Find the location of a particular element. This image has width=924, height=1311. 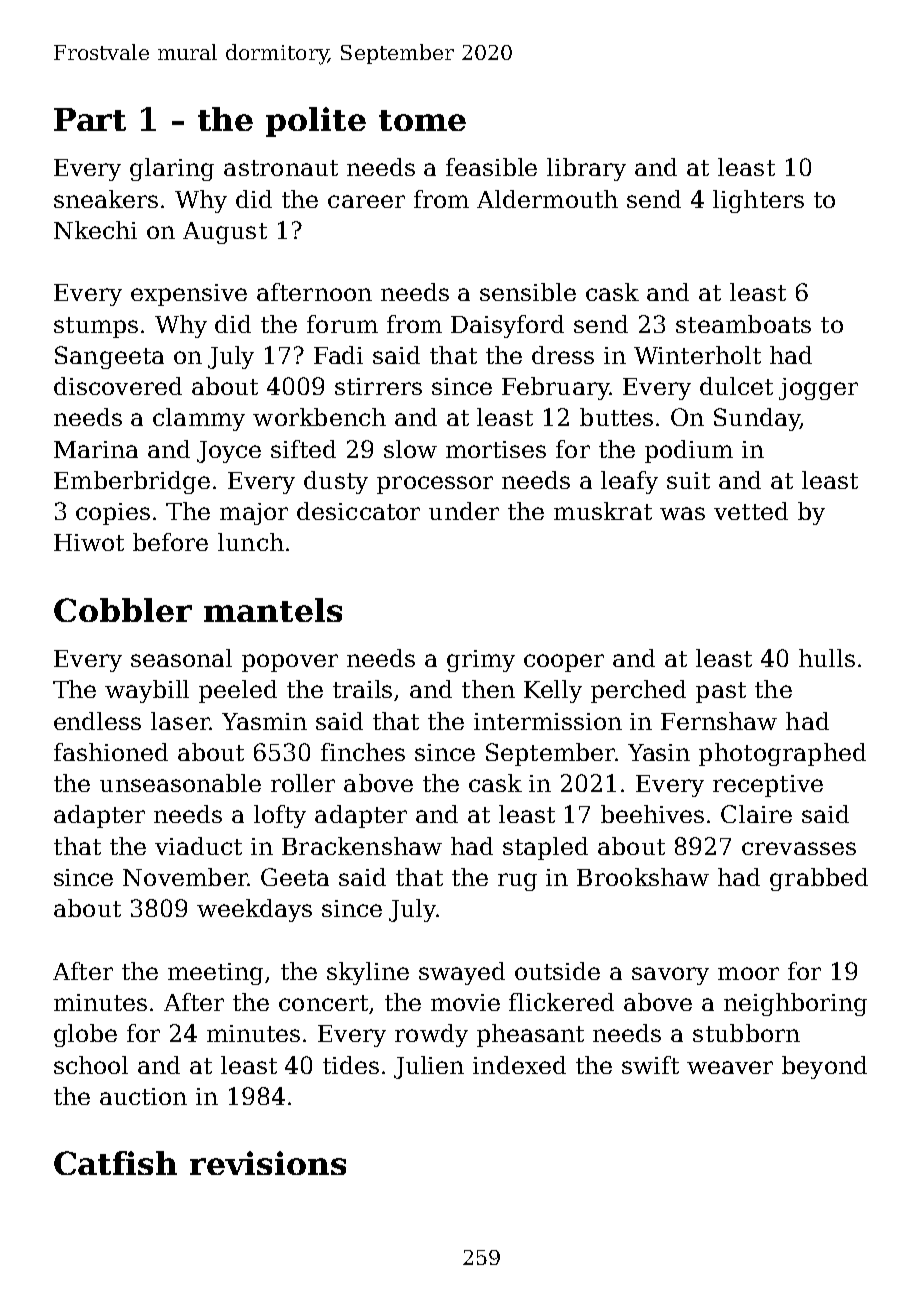

November is located at coordinates (185, 877).
